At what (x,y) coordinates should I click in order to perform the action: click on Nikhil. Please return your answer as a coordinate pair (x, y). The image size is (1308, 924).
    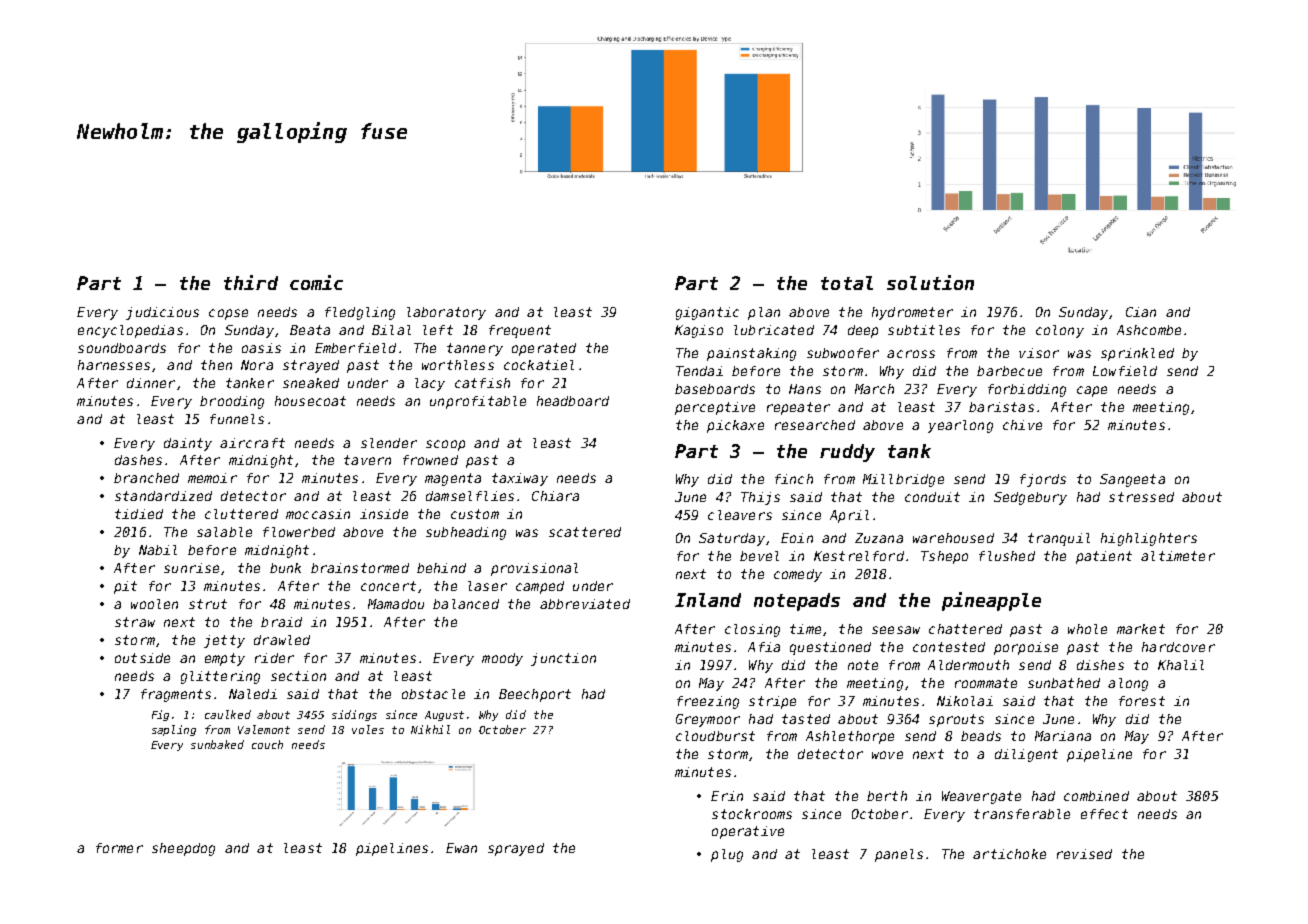
    Looking at the image, I should click on (430, 729).
